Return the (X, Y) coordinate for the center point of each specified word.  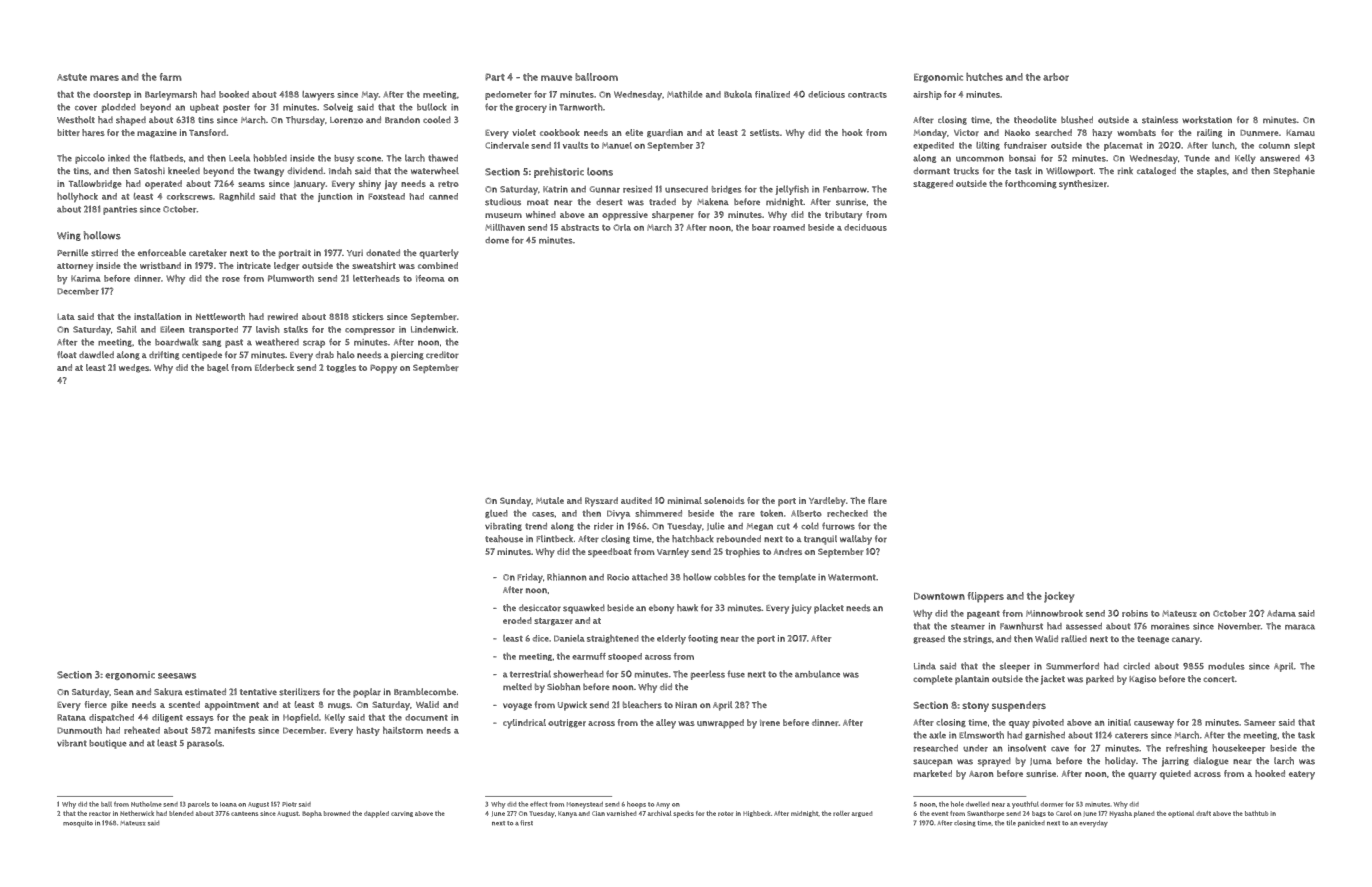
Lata (66, 316)
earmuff (589, 656)
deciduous (865, 227)
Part (495, 77)
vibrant (72, 743)
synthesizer (1083, 185)
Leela (239, 158)
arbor (1056, 77)
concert (1219, 679)
